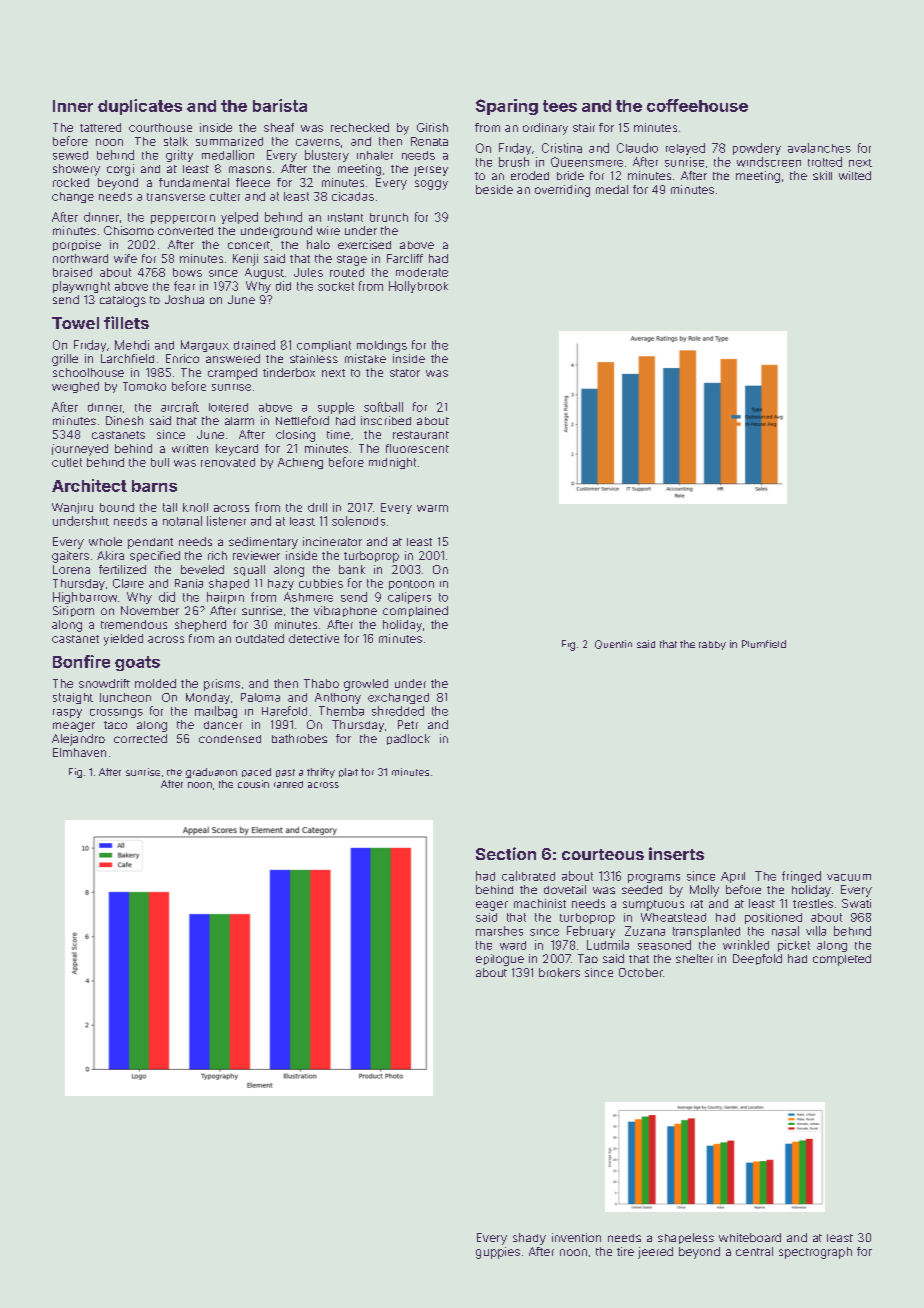 The image size is (924, 1308). I want to click on beside, so click(494, 189).
